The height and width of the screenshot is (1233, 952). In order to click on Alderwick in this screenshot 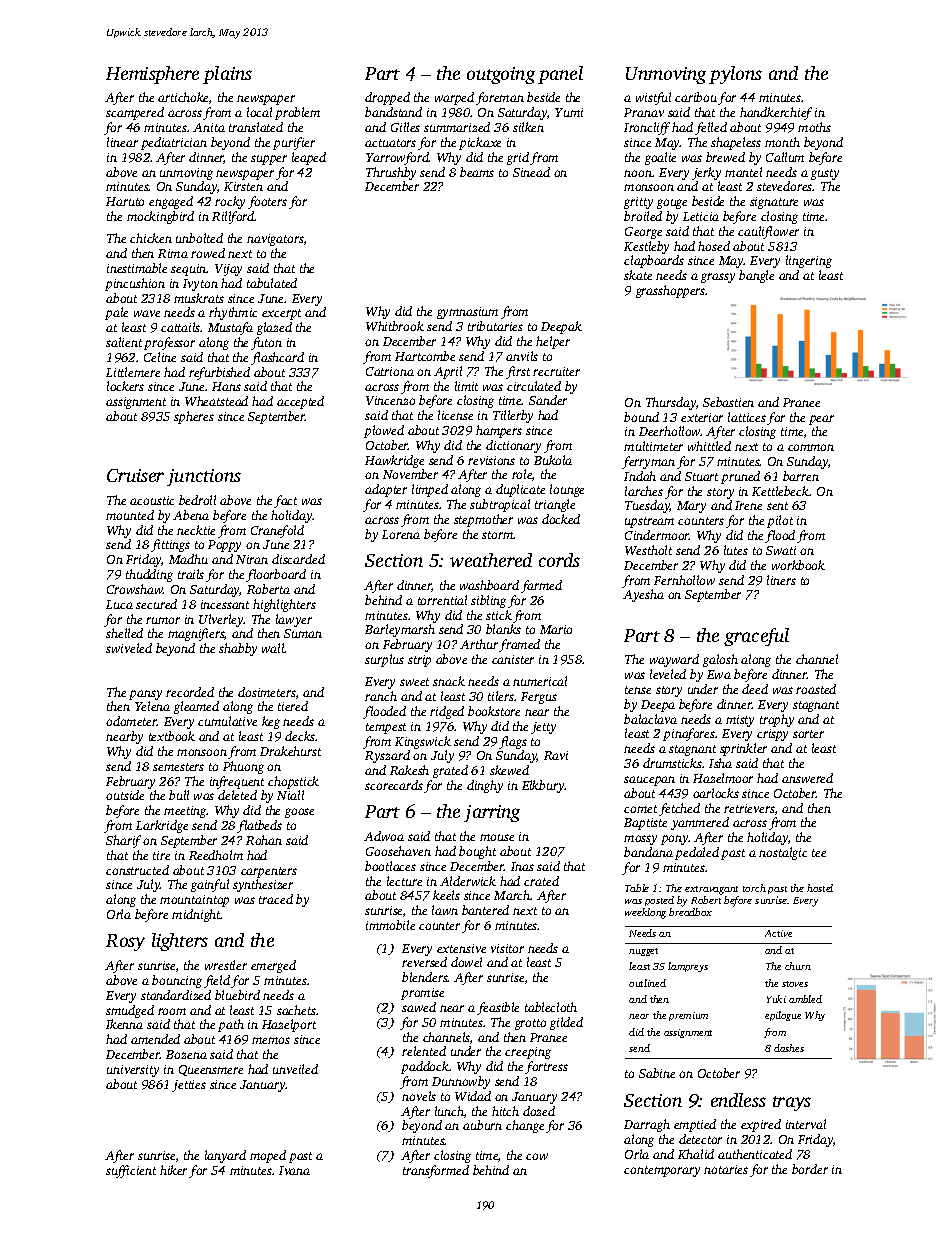, I will do `click(468, 881)`.
